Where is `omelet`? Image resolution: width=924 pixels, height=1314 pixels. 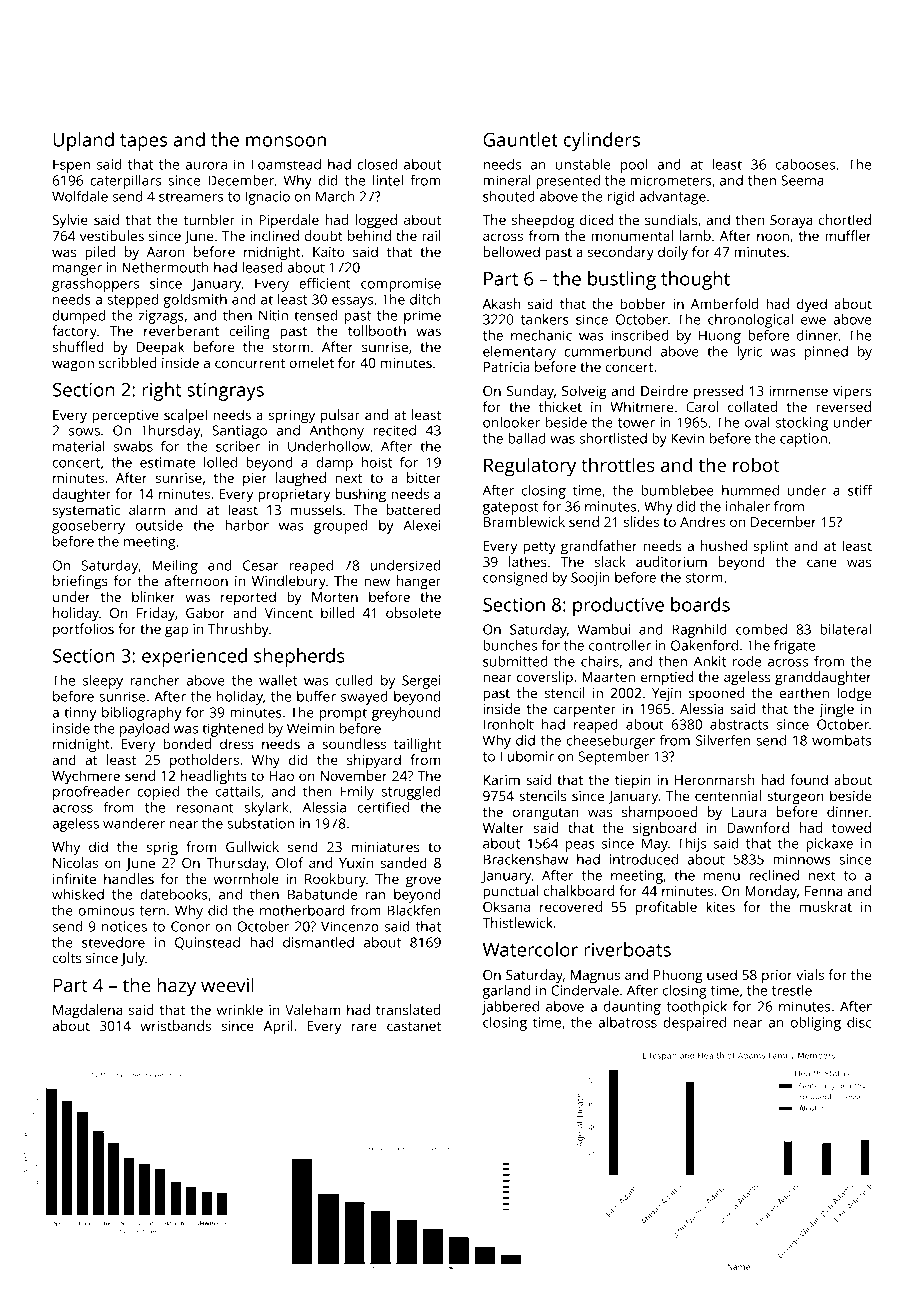 omelet is located at coordinates (312, 362).
